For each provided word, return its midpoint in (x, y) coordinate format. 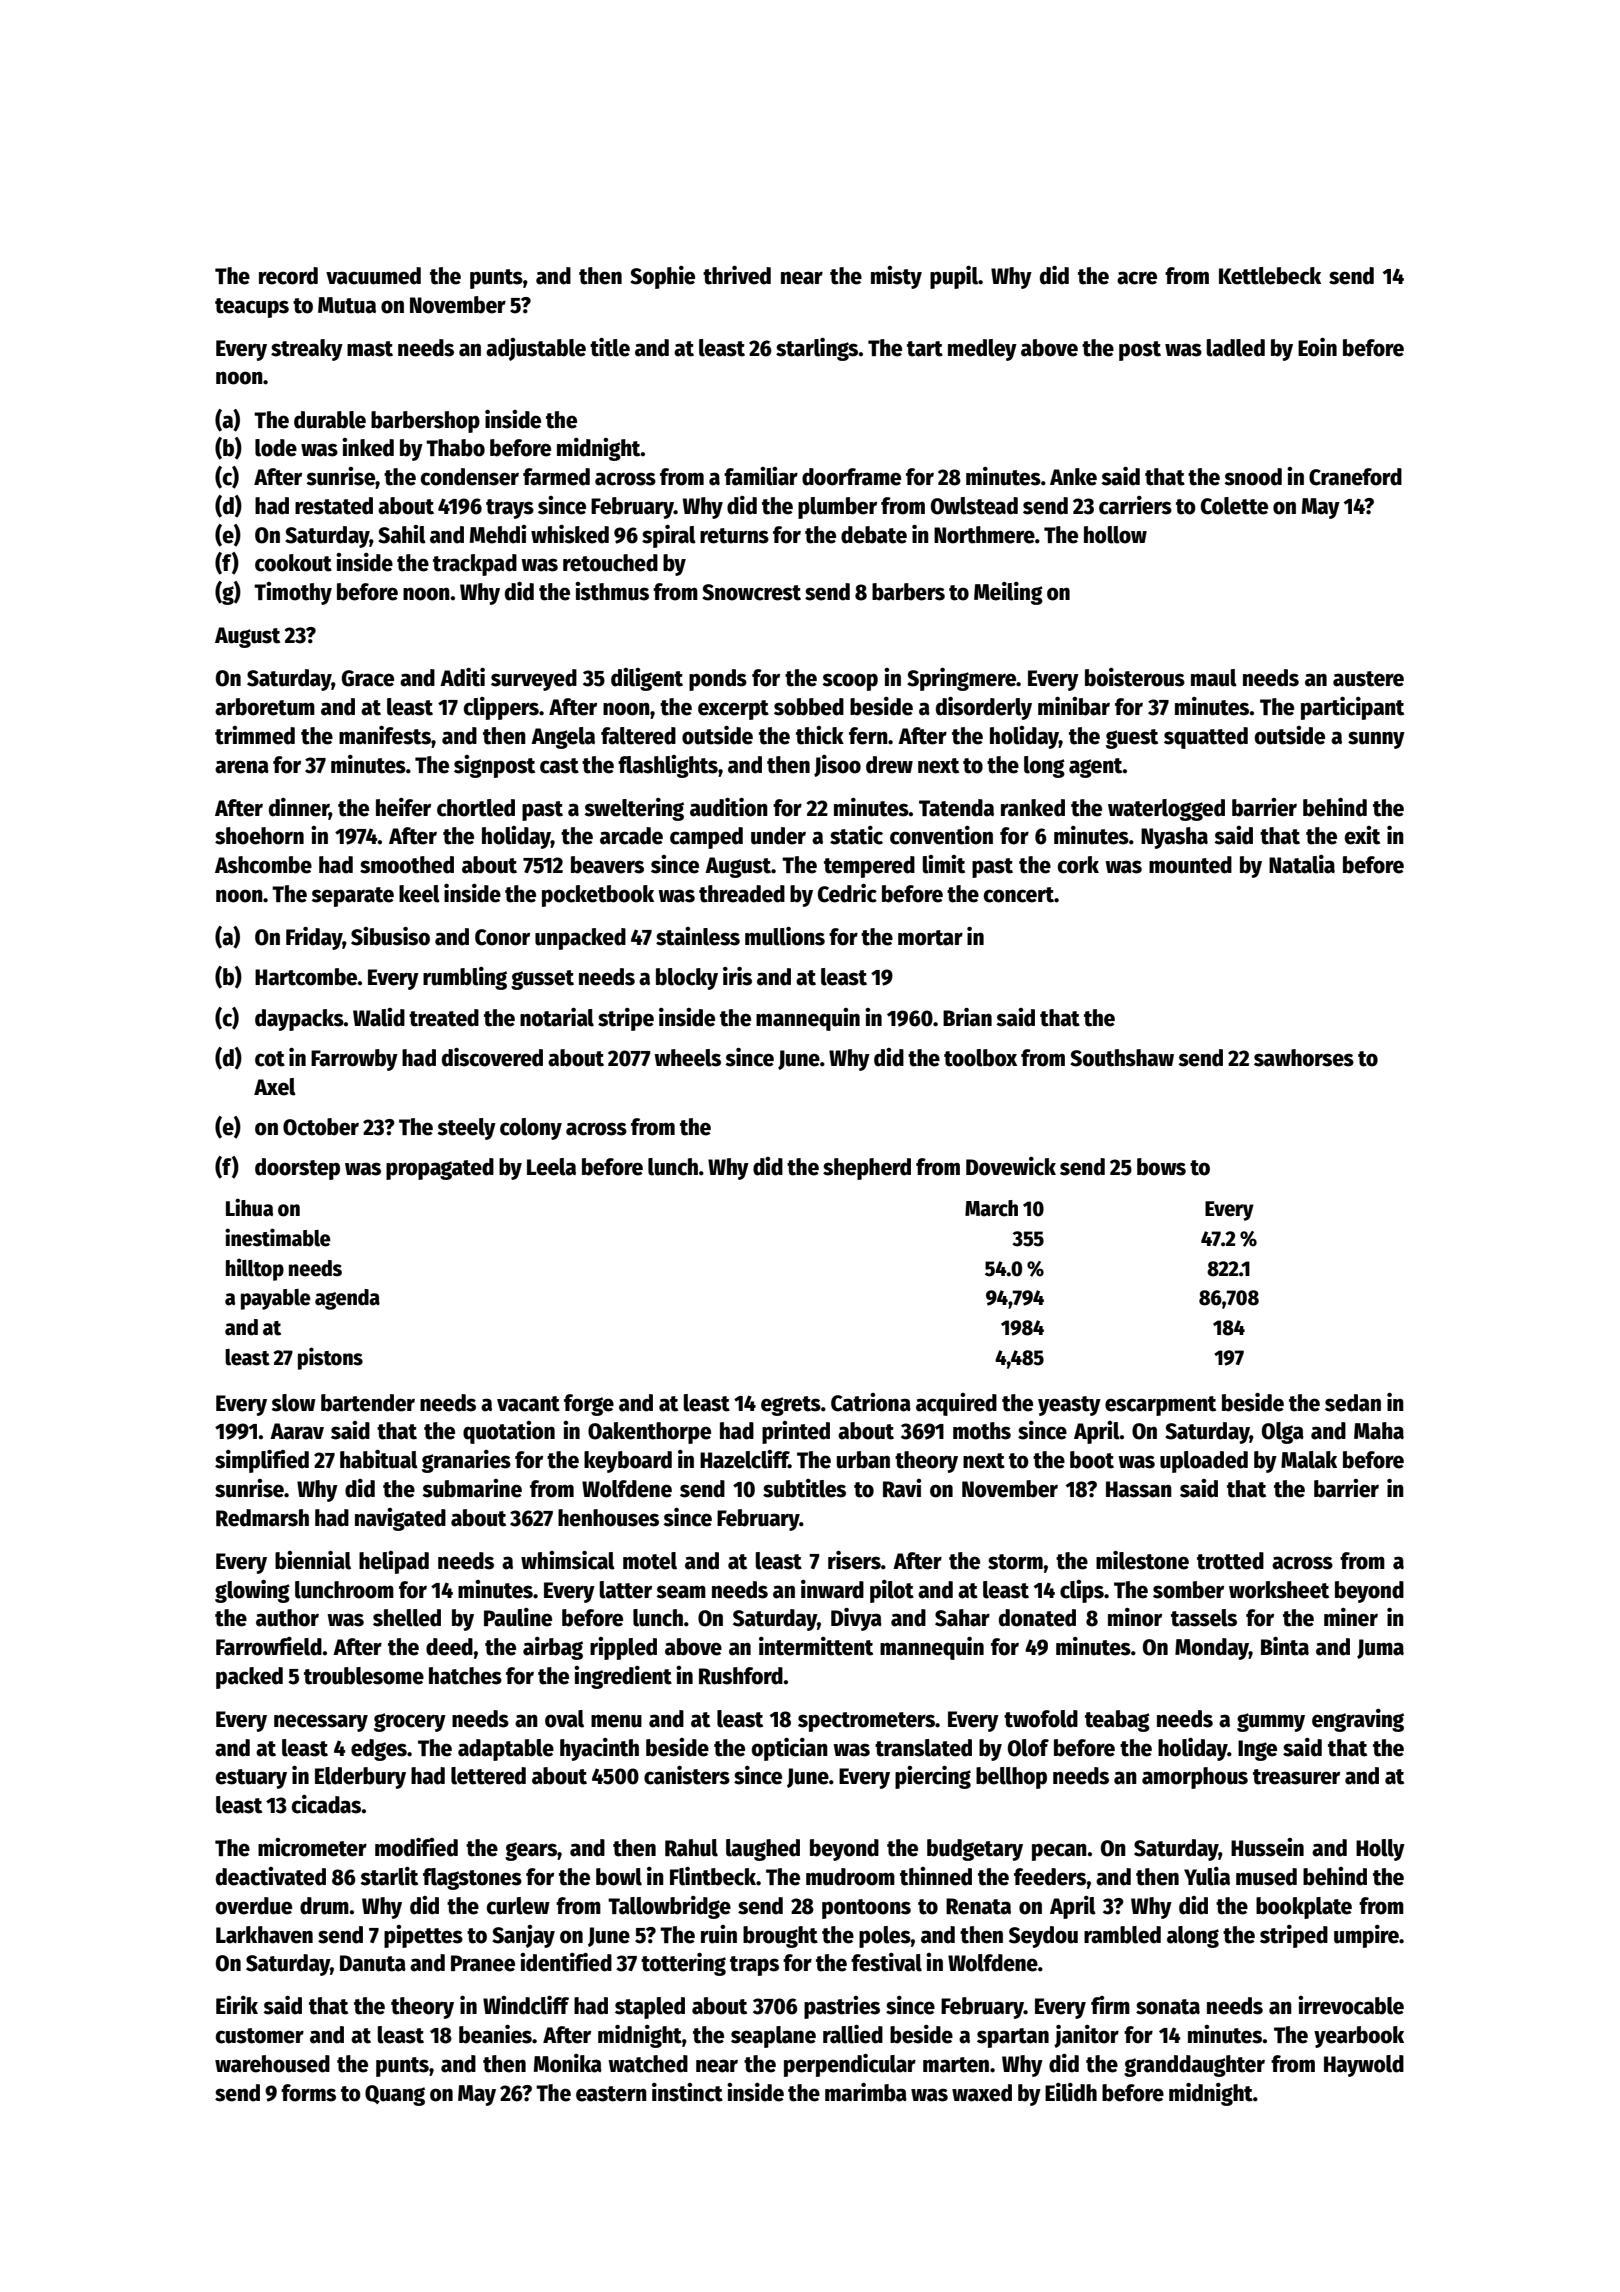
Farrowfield (269, 1646)
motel (650, 1561)
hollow (1115, 535)
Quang (395, 2095)
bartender (368, 1403)
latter (626, 1590)
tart (925, 349)
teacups (252, 308)
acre (1137, 278)
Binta (1285, 1646)
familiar (761, 476)
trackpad (475, 565)
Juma (1380, 1649)
